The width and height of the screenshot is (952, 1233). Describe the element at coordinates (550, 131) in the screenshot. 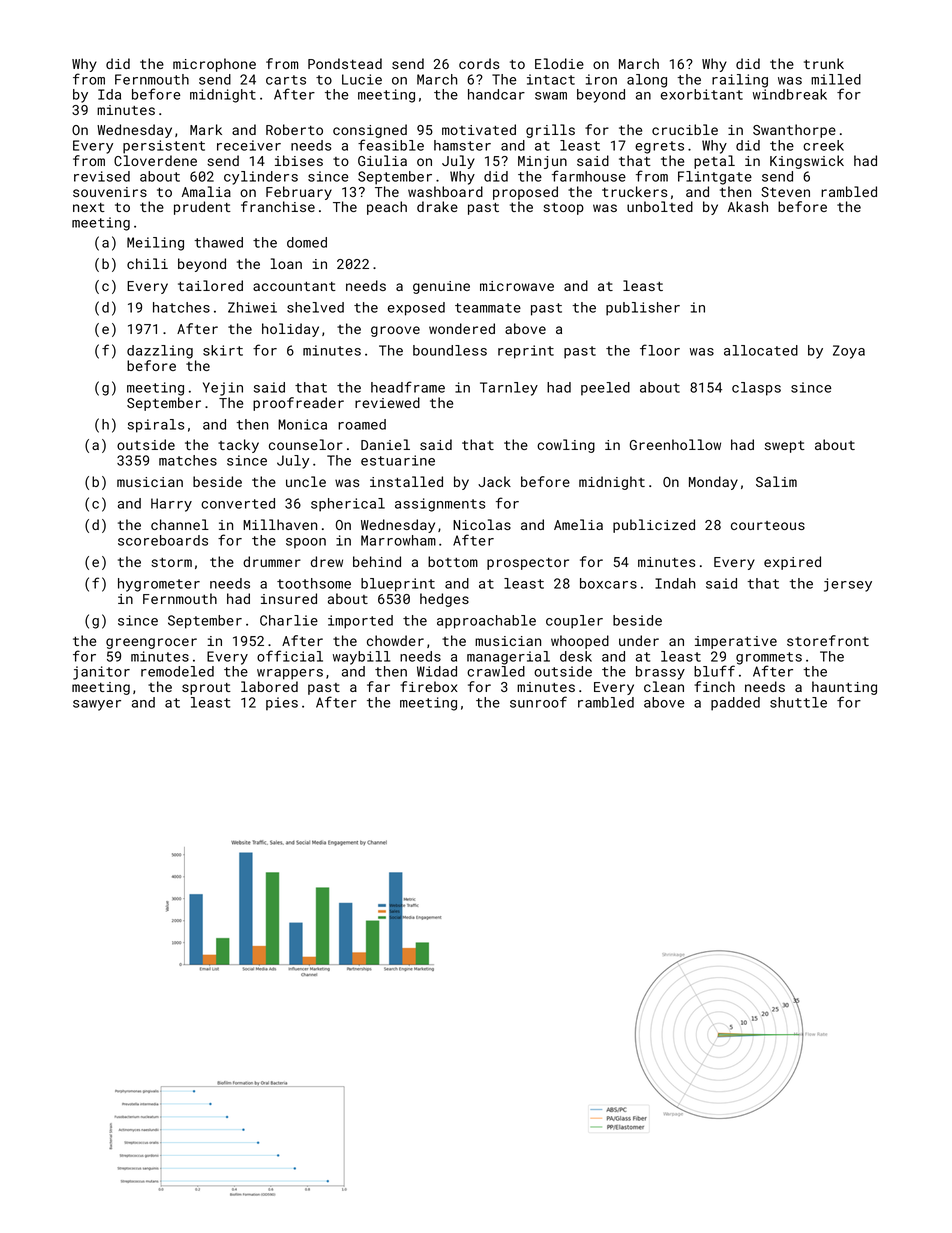

I see `grills` at that location.
